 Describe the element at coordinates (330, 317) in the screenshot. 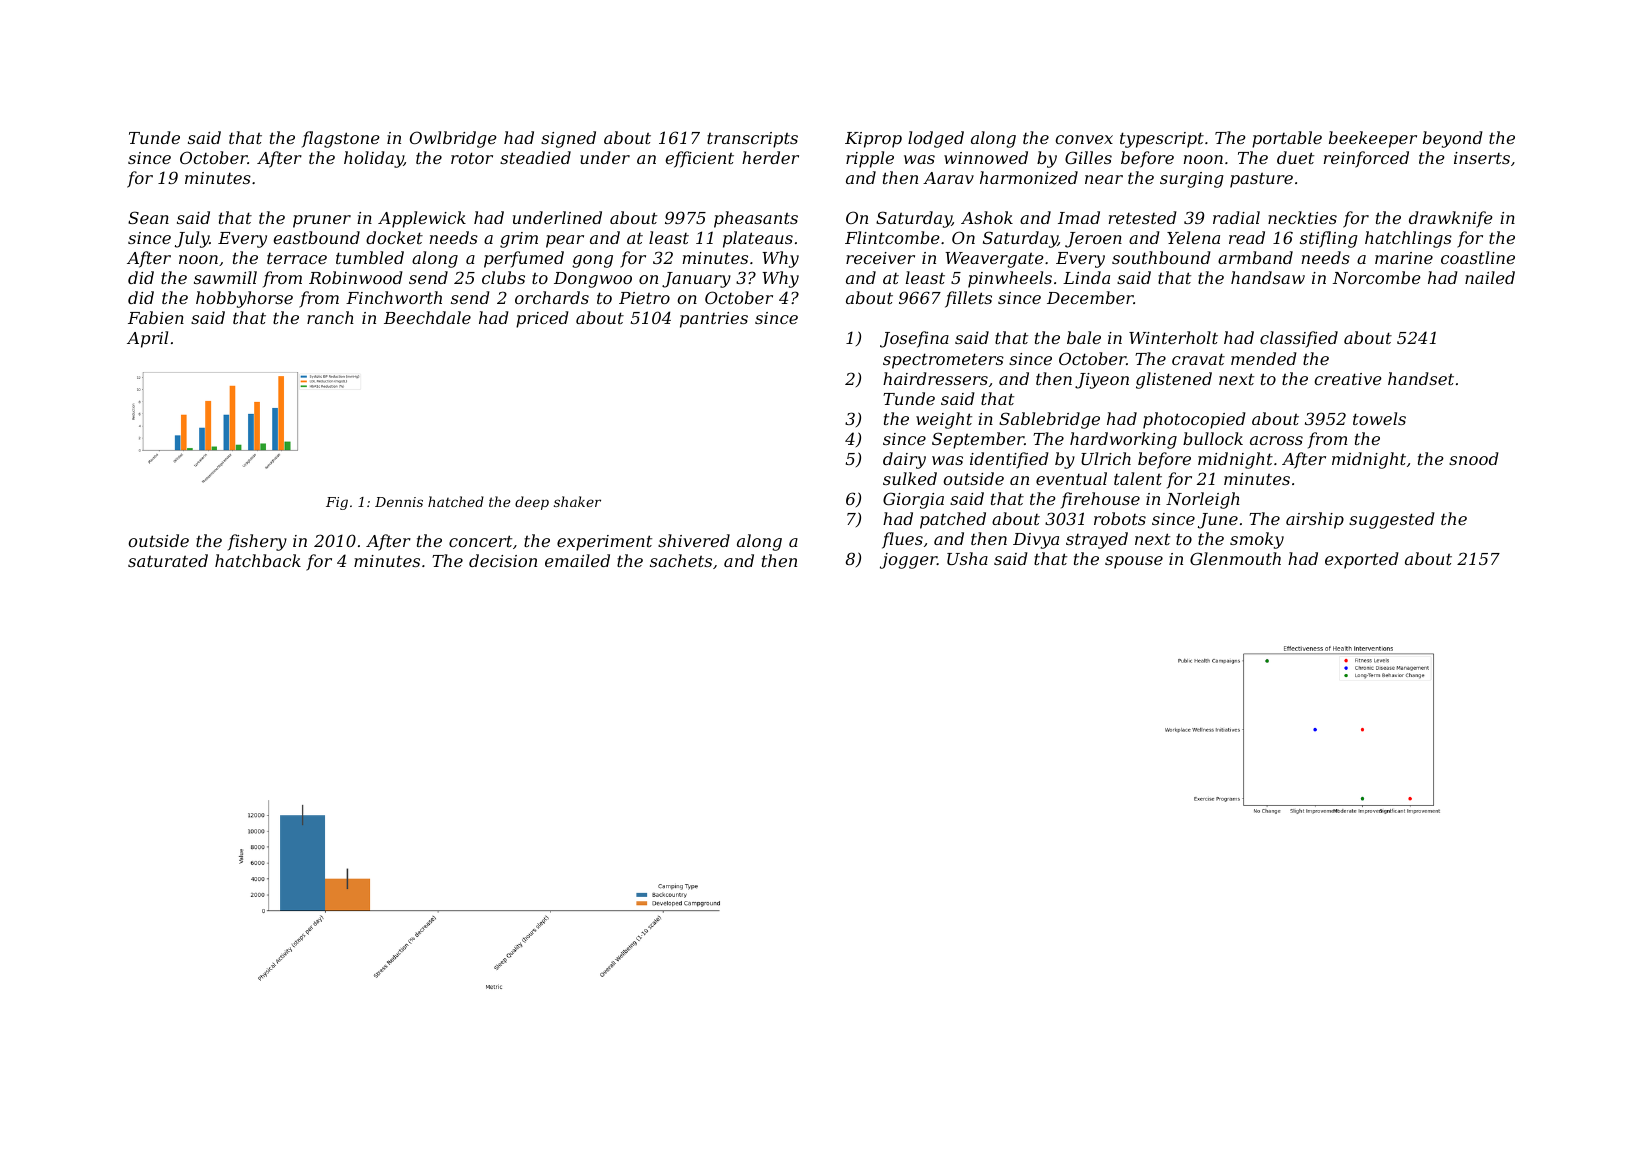

I see `ranch` at that location.
